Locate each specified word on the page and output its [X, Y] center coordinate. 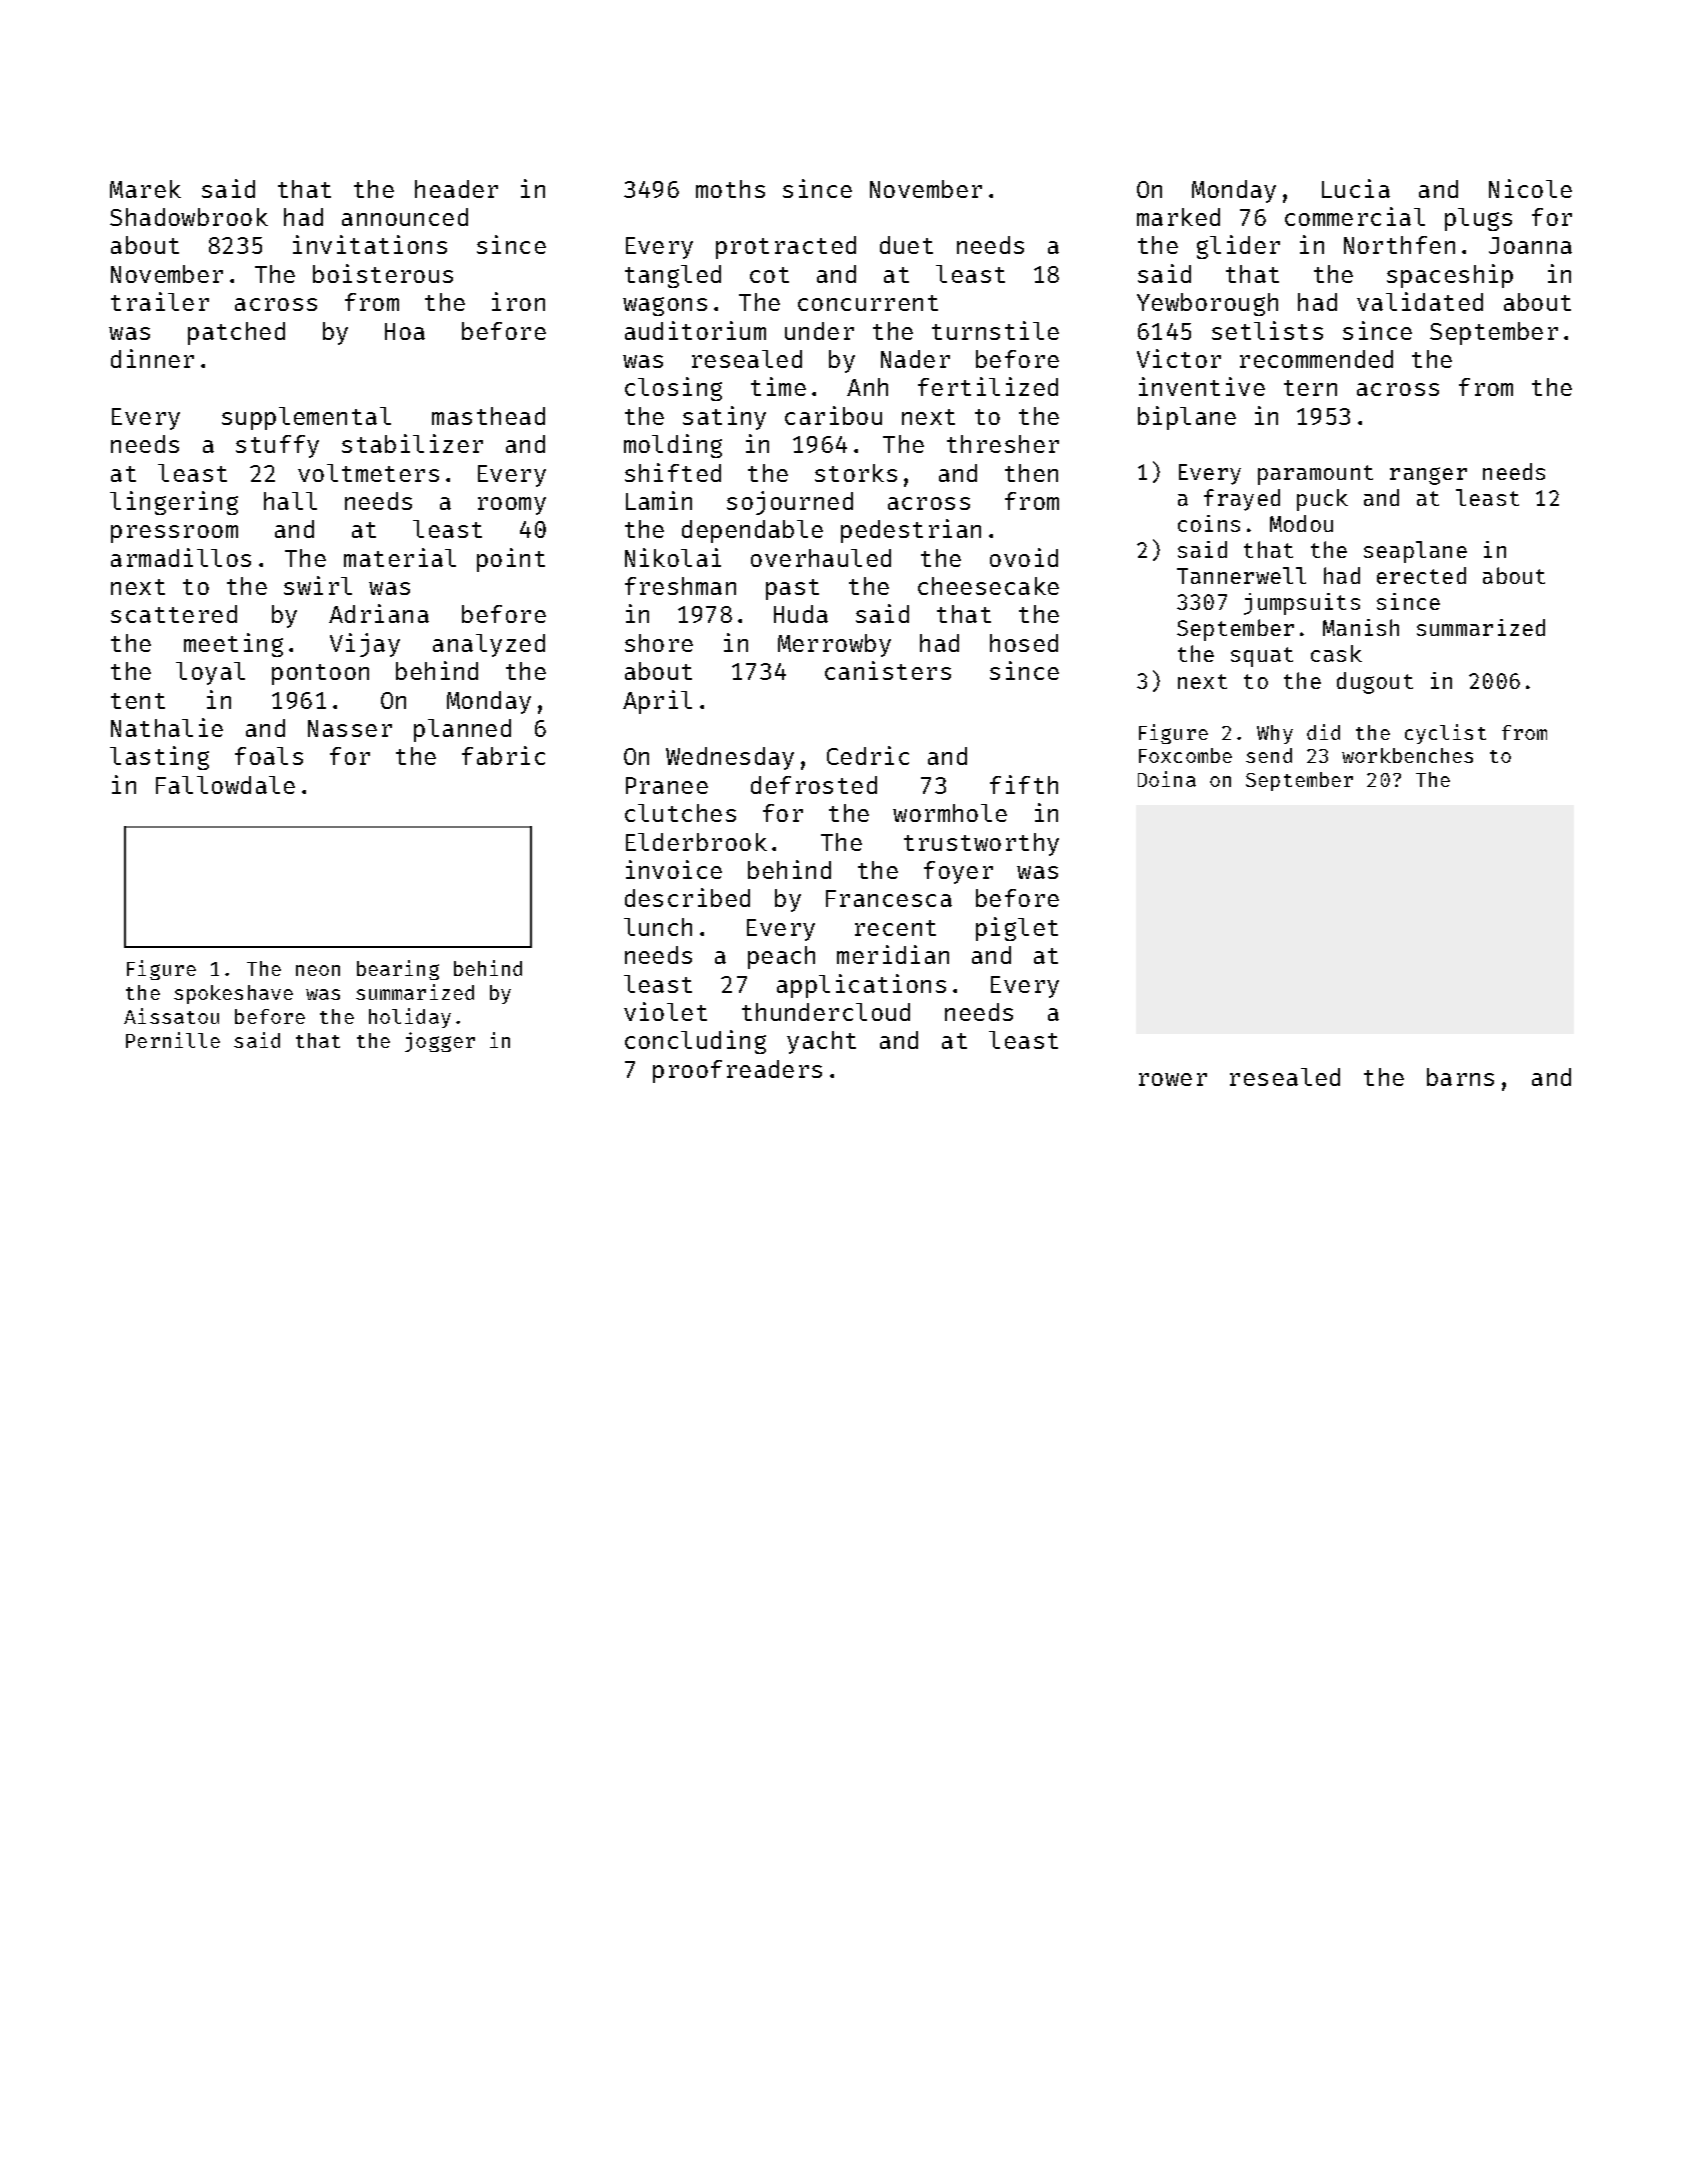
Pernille [173, 1040]
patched [236, 333]
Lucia [1356, 188]
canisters [888, 670]
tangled [673, 276]
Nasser [350, 728]
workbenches [1407, 755]
